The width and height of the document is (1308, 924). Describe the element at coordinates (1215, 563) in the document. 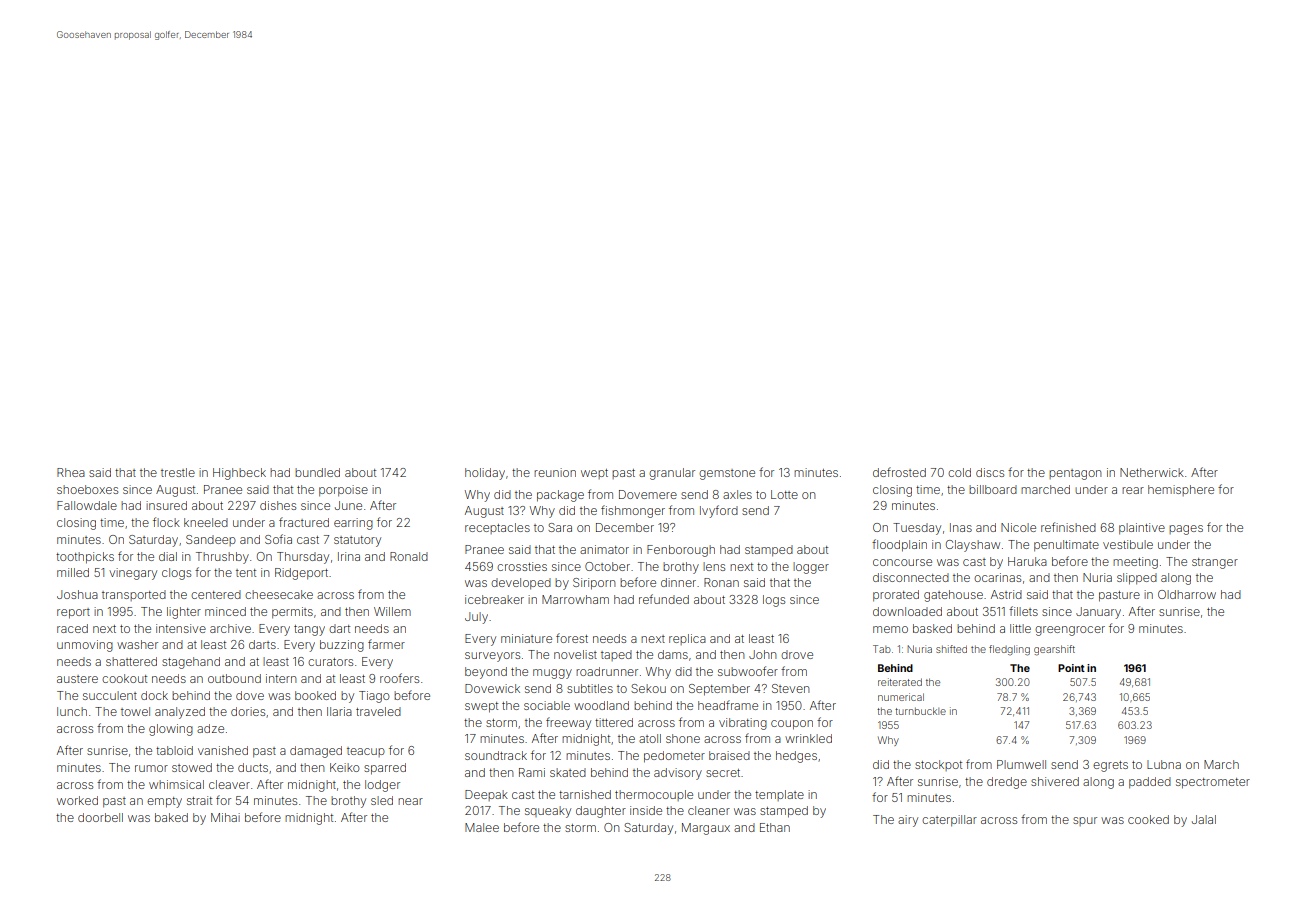

I see `stranger` at that location.
